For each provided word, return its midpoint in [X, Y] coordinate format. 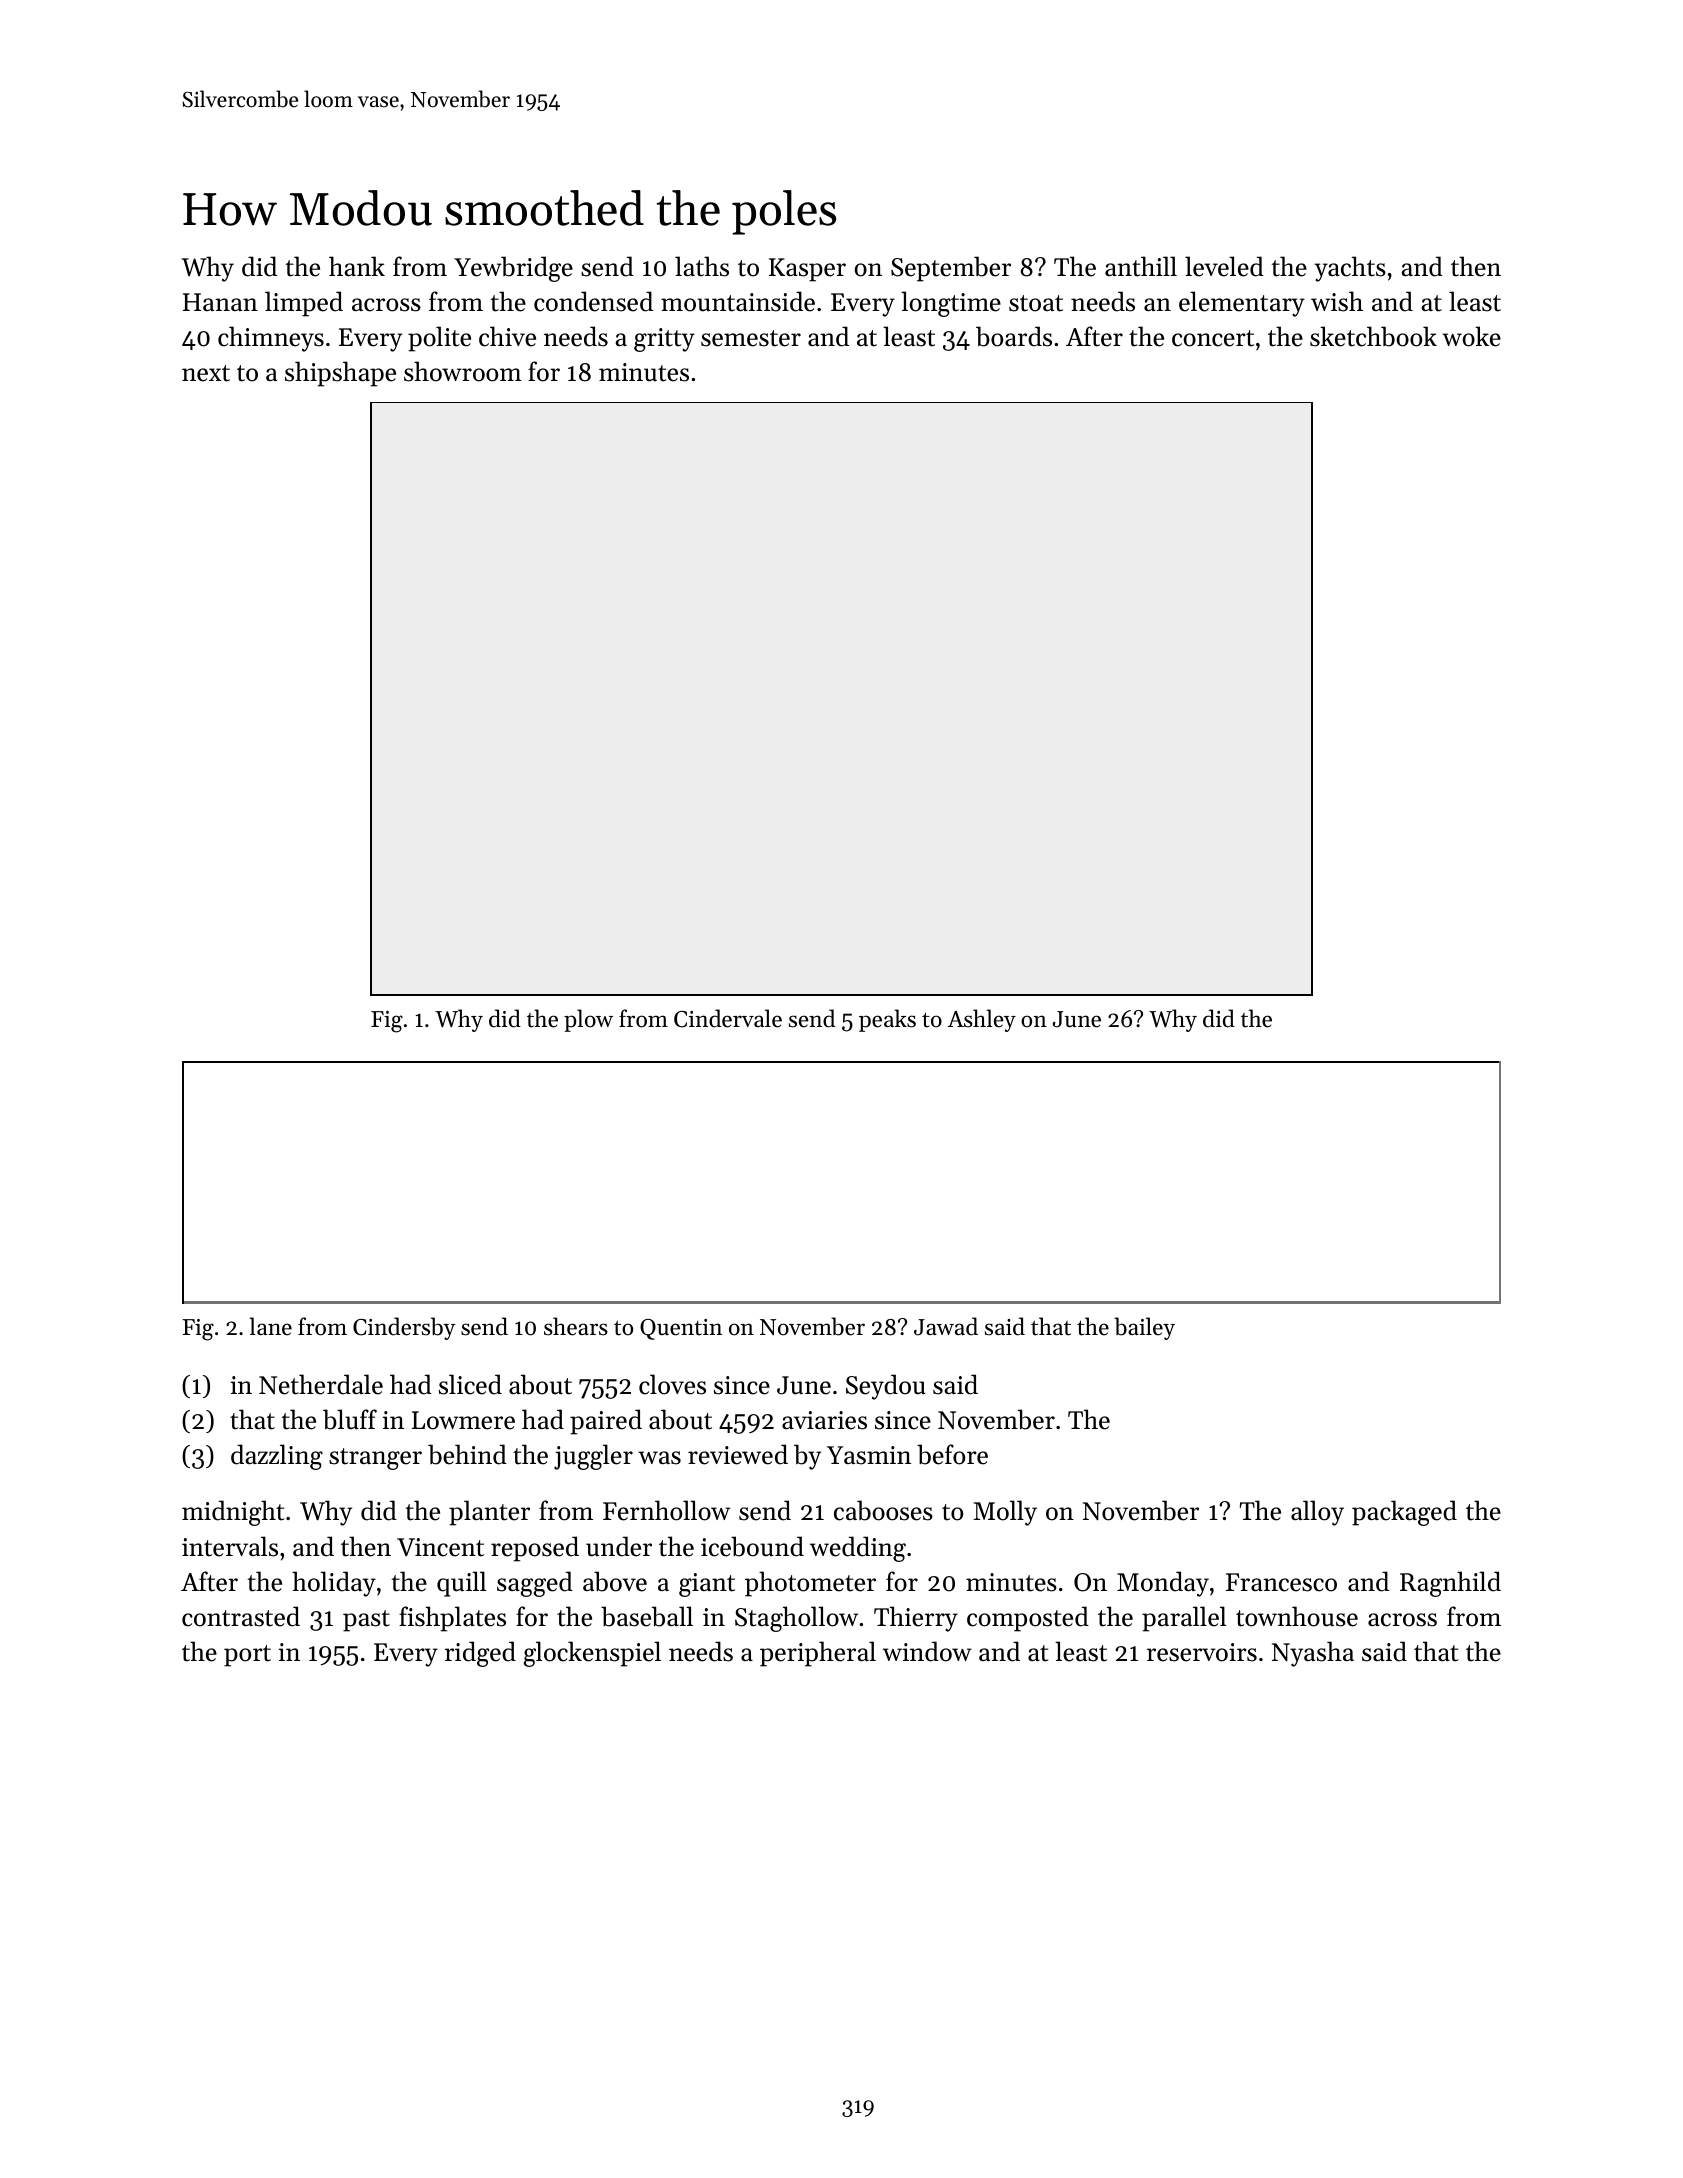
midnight [233, 1513]
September [951, 269]
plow [588, 1020]
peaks [887, 1020]
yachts [1350, 269]
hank [357, 266]
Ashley [982, 1020]
